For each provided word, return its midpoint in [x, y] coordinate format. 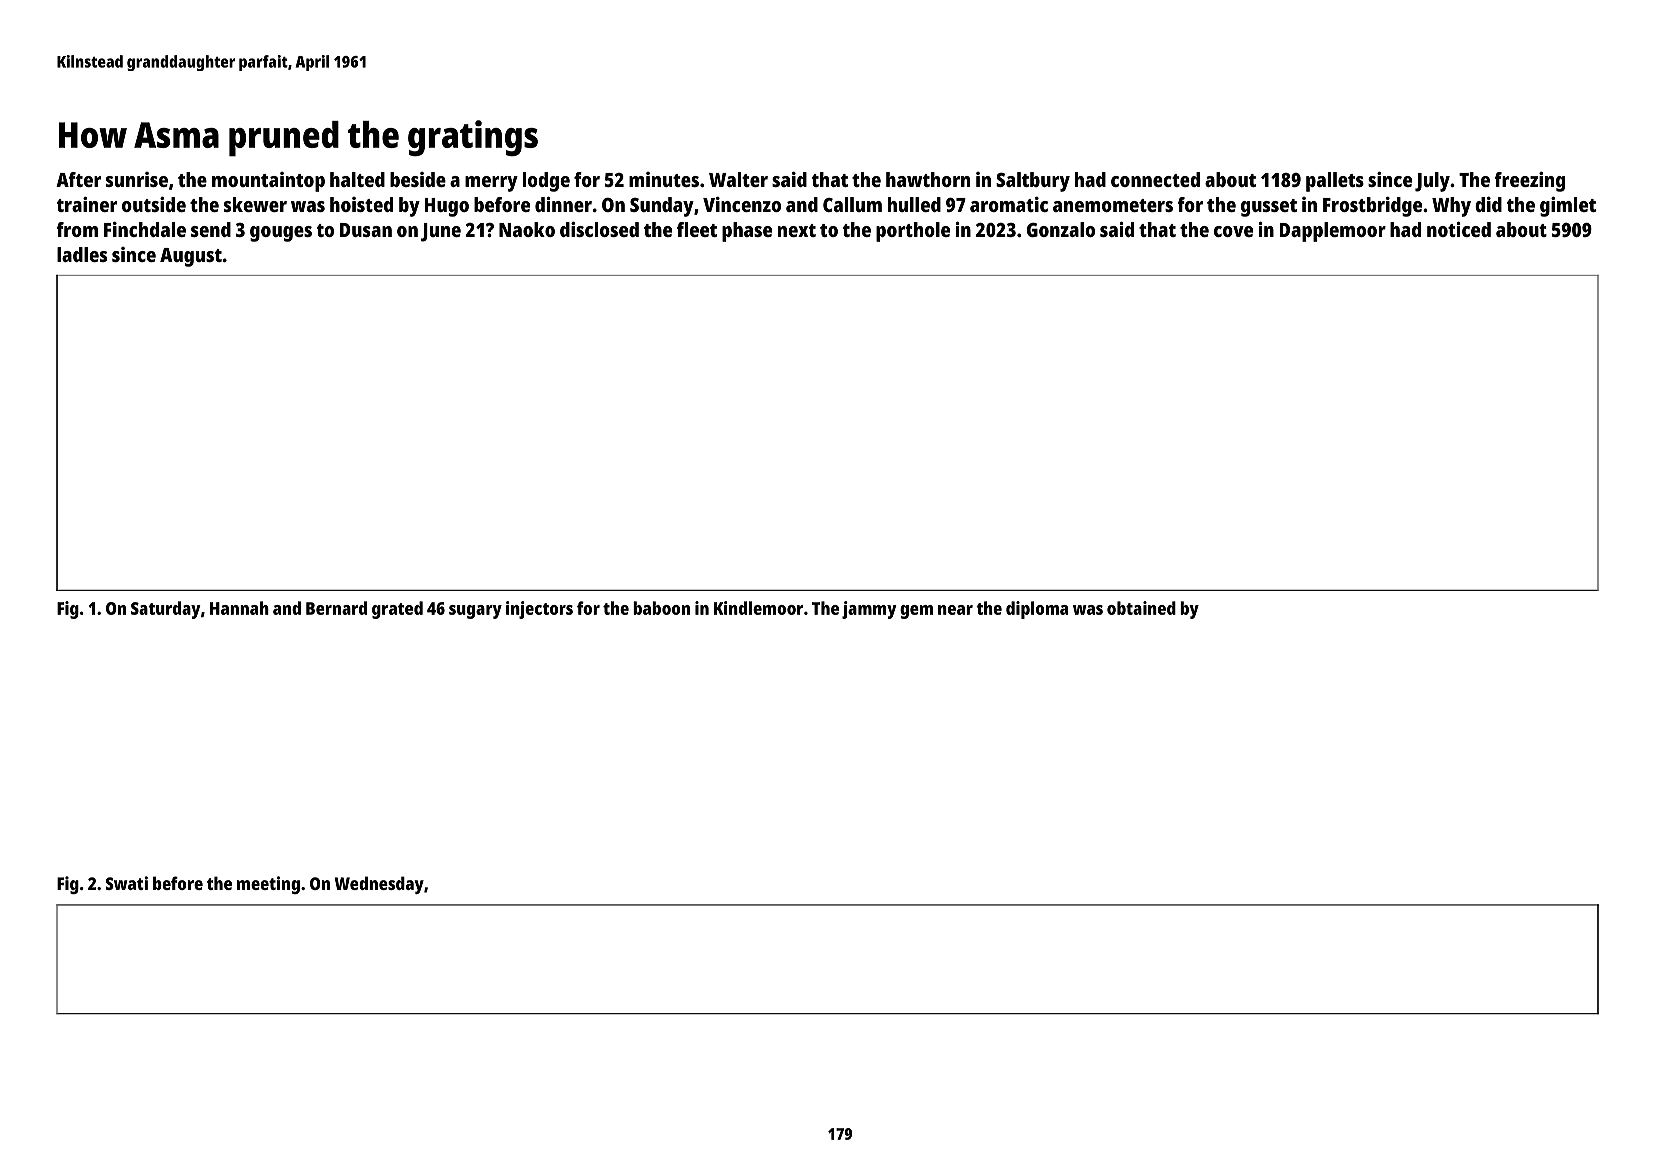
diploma [1037, 610]
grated [397, 610]
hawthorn [928, 179]
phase [747, 232]
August [191, 257]
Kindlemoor [758, 608]
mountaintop [268, 182]
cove [1233, 231]
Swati [127, 883]
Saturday [166, 610]
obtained [1141, 608]
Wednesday [379, 885]
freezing [1529, 182]
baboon [661, 608]
